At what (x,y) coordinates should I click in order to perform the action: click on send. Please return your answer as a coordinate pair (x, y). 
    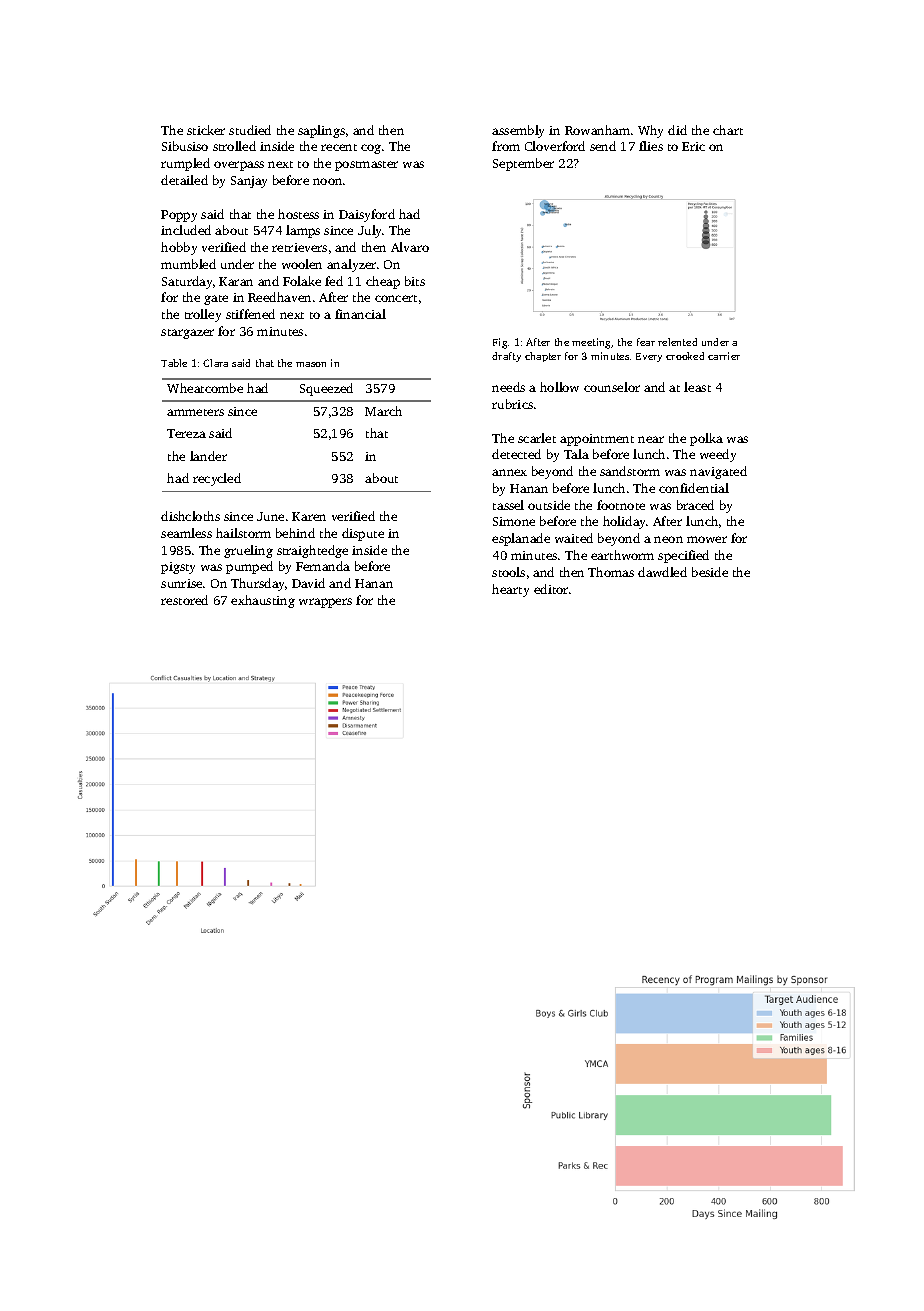
    Looking at the image, I should click on (603, 146).
